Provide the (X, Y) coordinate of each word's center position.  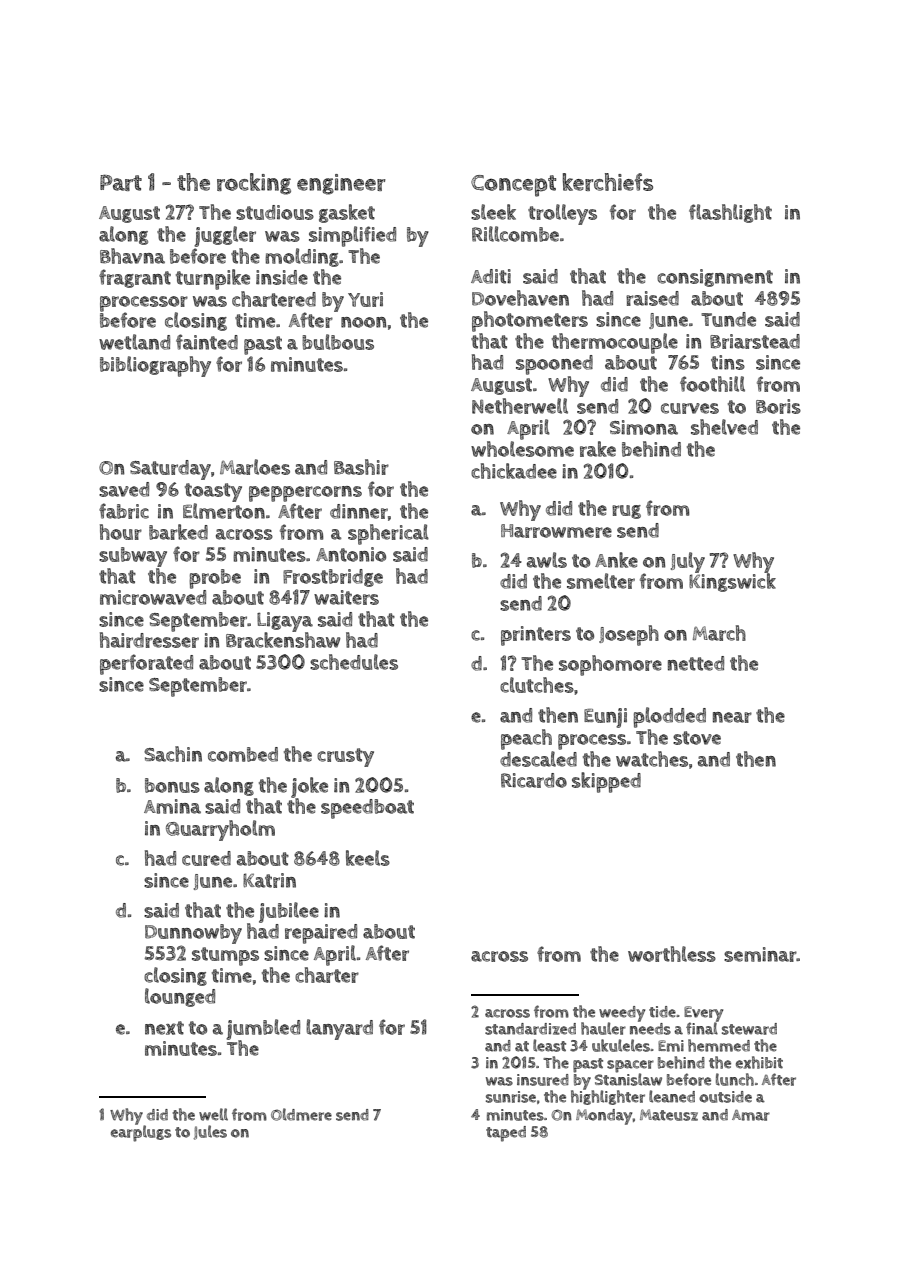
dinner (359, 511)
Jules (210, 1132)
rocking (254, 184)
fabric (124, 511)
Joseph (629, 635)
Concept (513, 186)
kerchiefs (608, 182)
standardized (530, 1029)
